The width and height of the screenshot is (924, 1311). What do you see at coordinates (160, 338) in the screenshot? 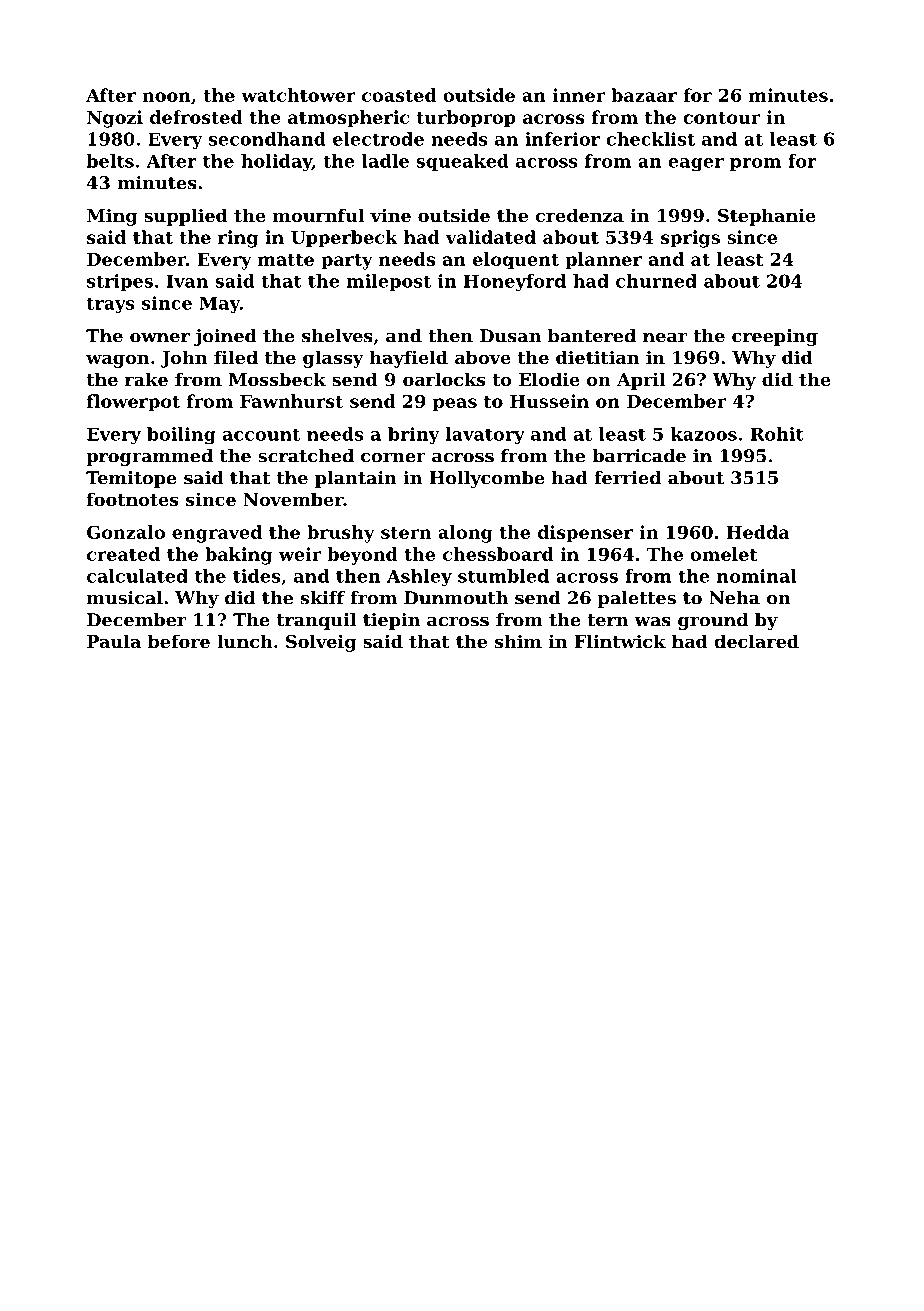
I see `owner` at bounding box center [160, 338].
